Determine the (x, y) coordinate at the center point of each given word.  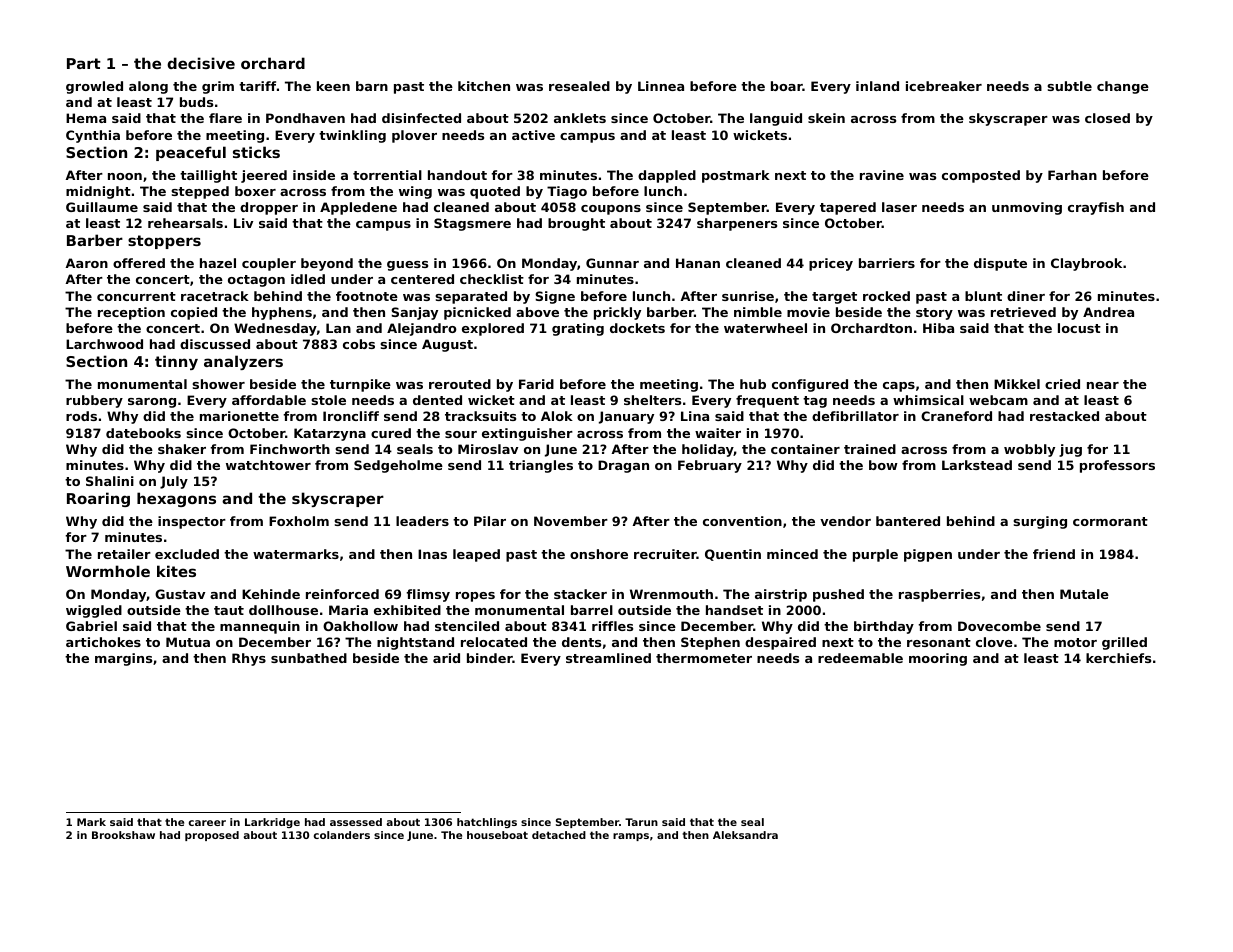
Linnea (661, 86)
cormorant (1110, 521)
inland (877, 86)
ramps (631, 837)
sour (461, 434)
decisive (201, 63)
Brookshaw (123, 835)
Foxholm (299, 521)
